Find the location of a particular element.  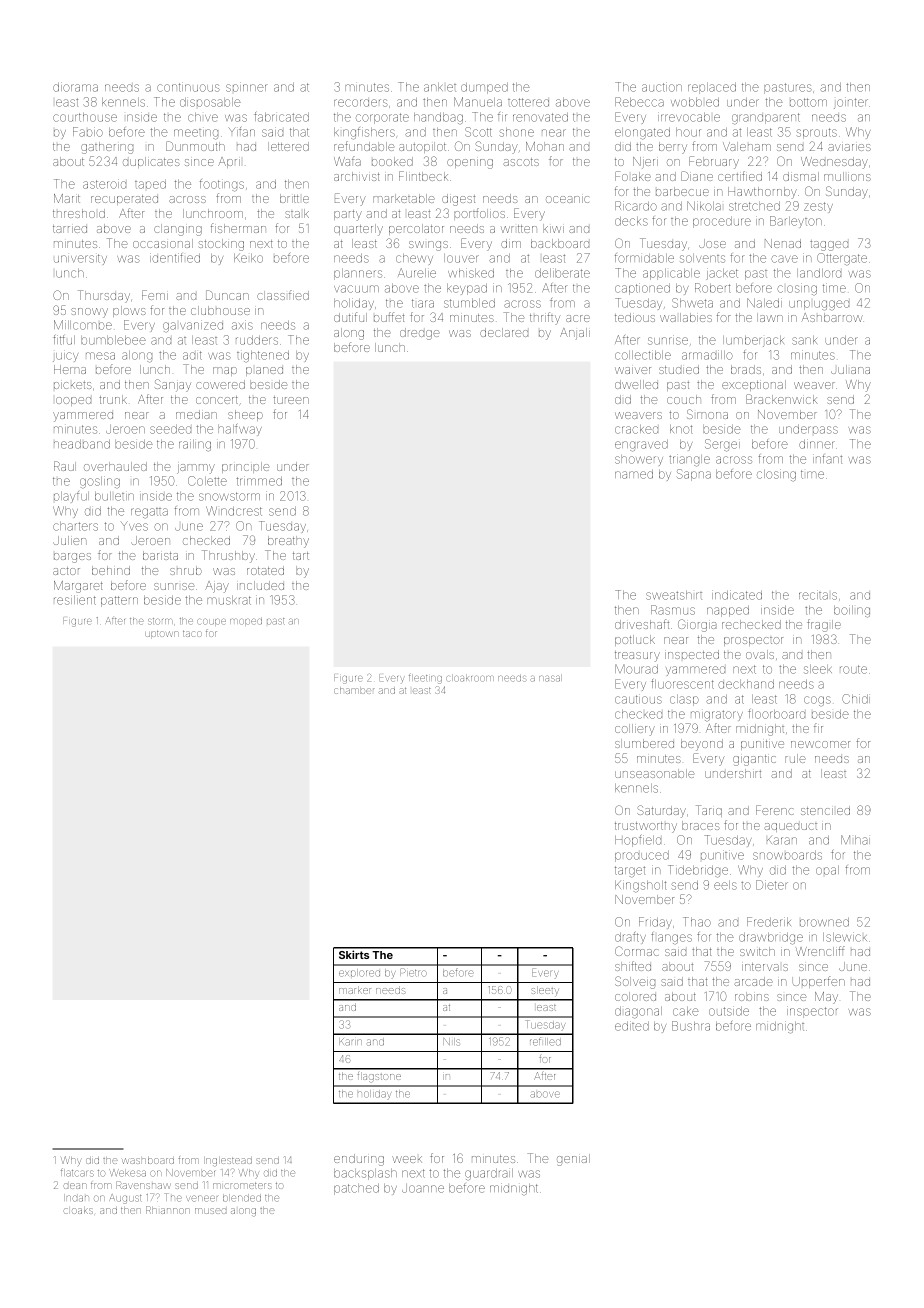

recuperated is located at coordinates (124, 200).
